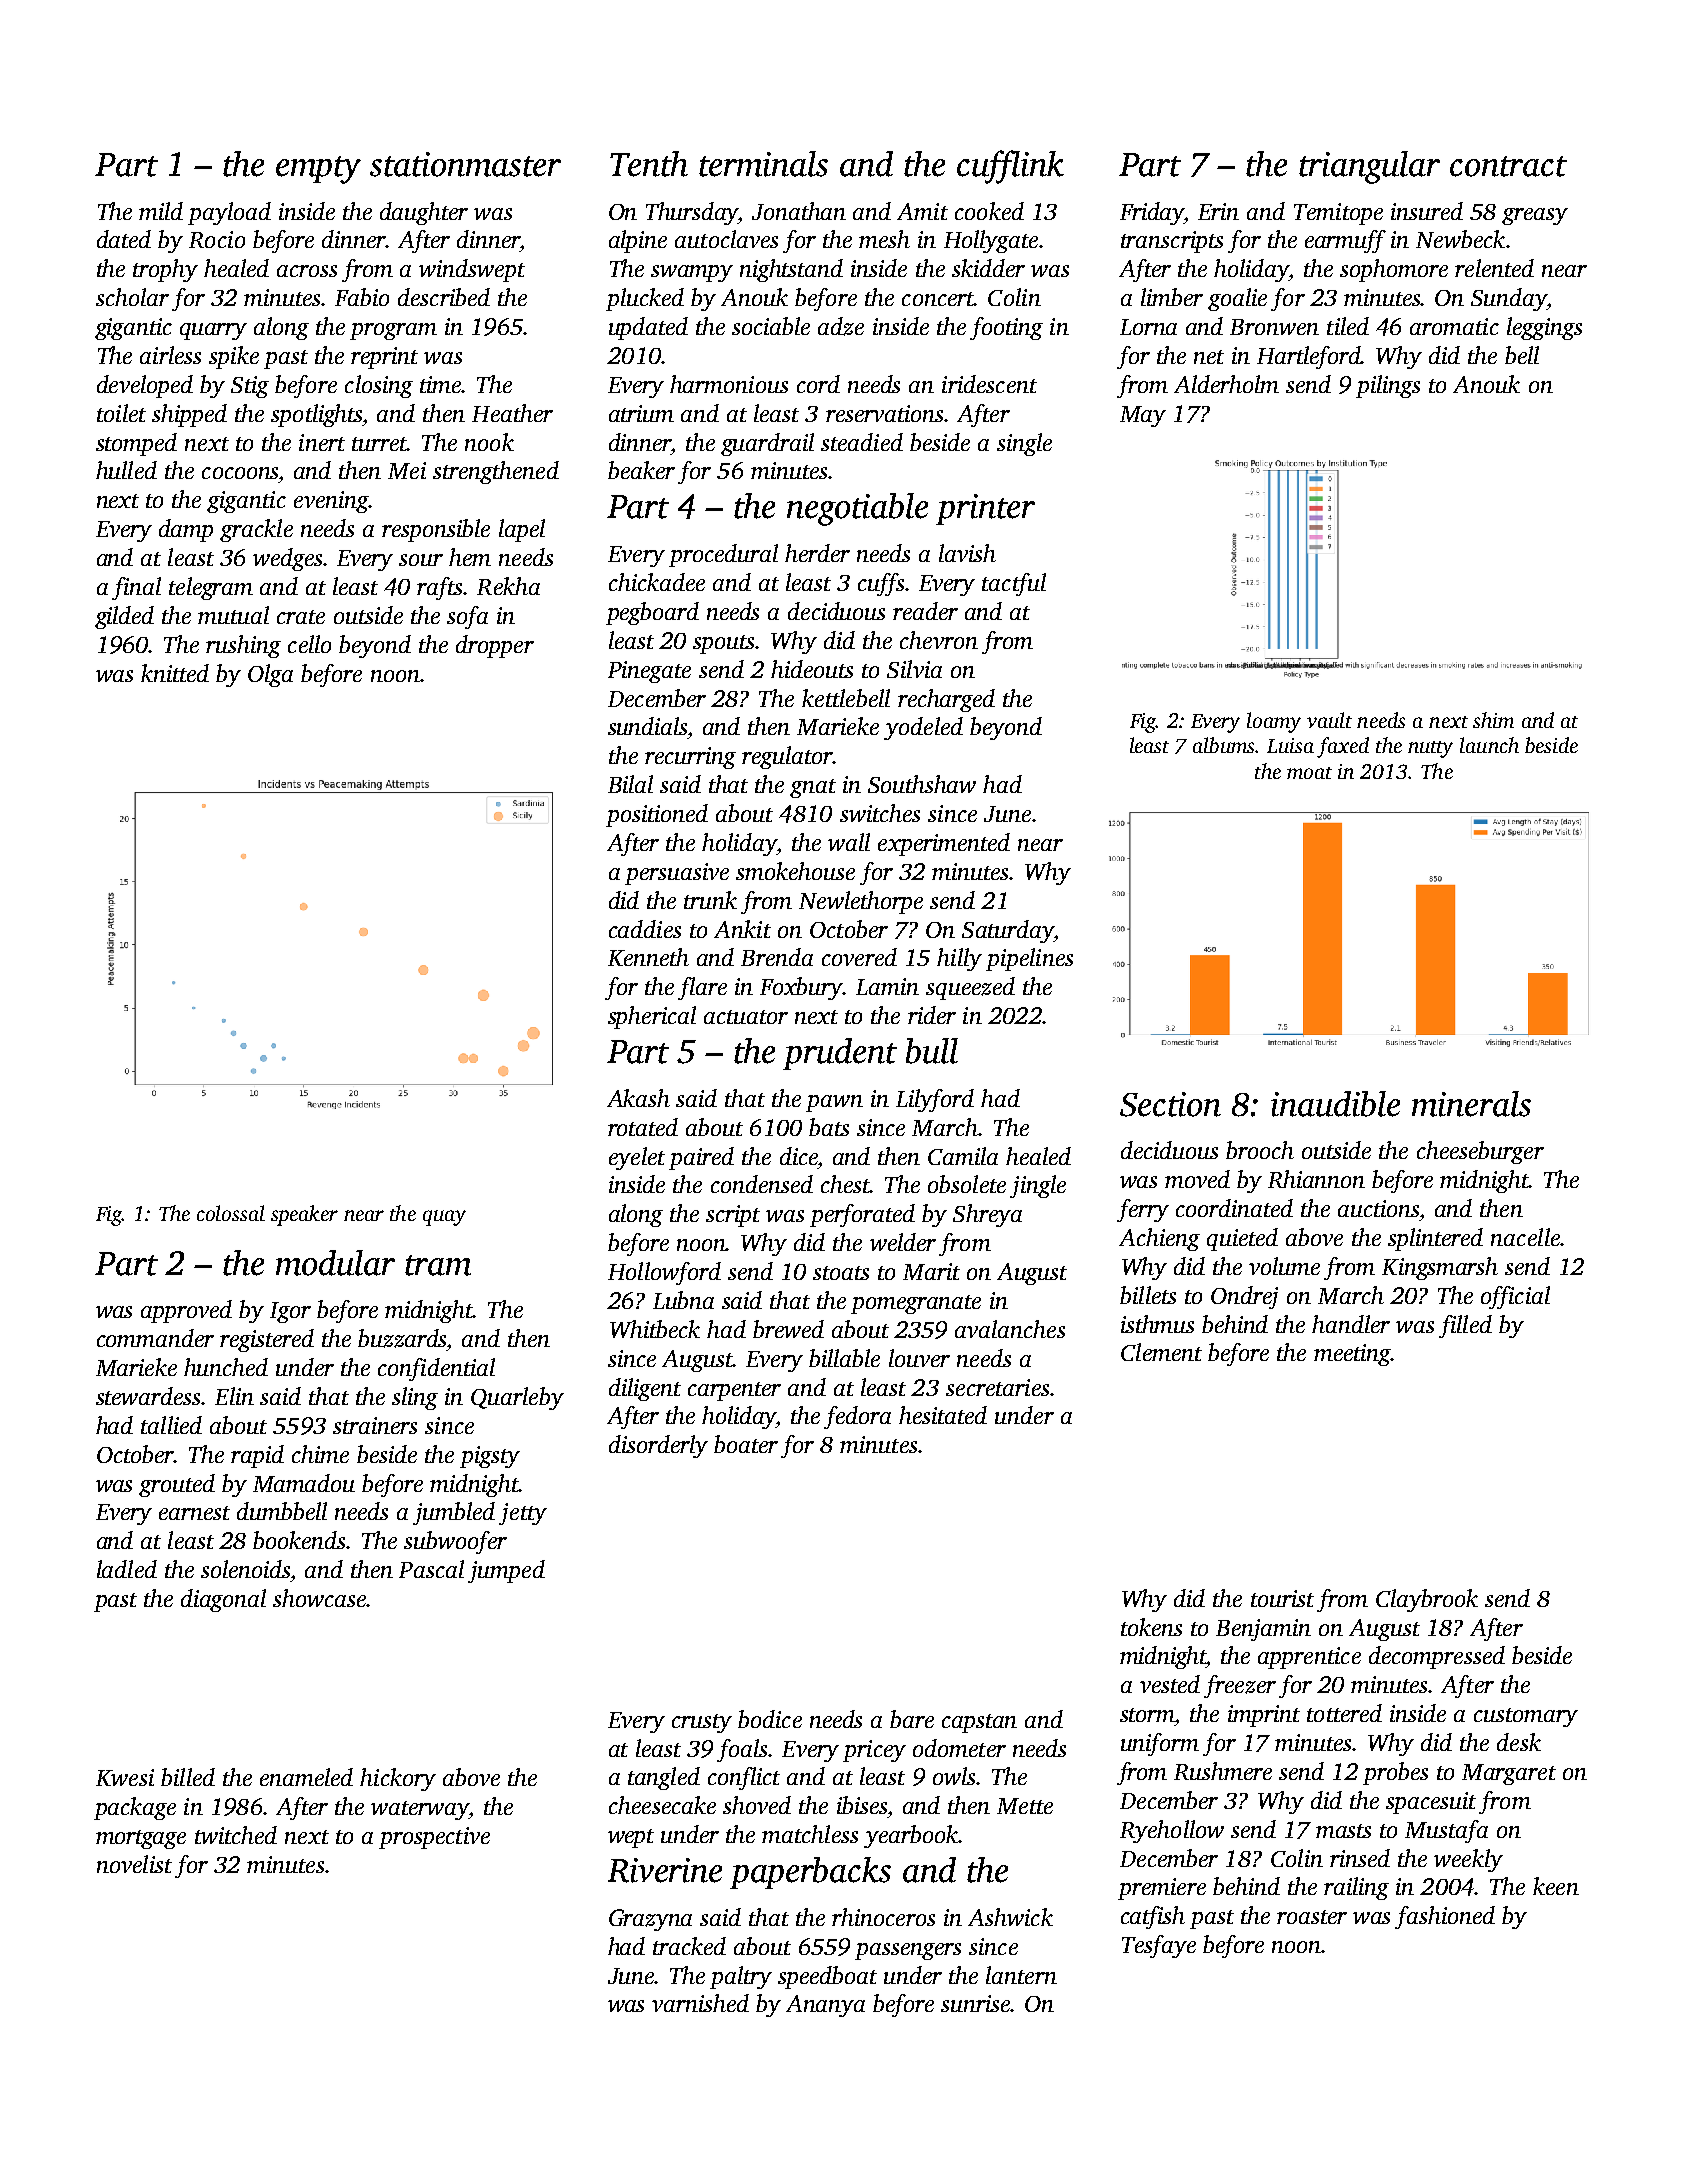 Image resolution: width=1683 pixels, height=2178 pixels. Describe the element at coordinates (989, 384) in the screenshot. I see `iridescent` at that location.
